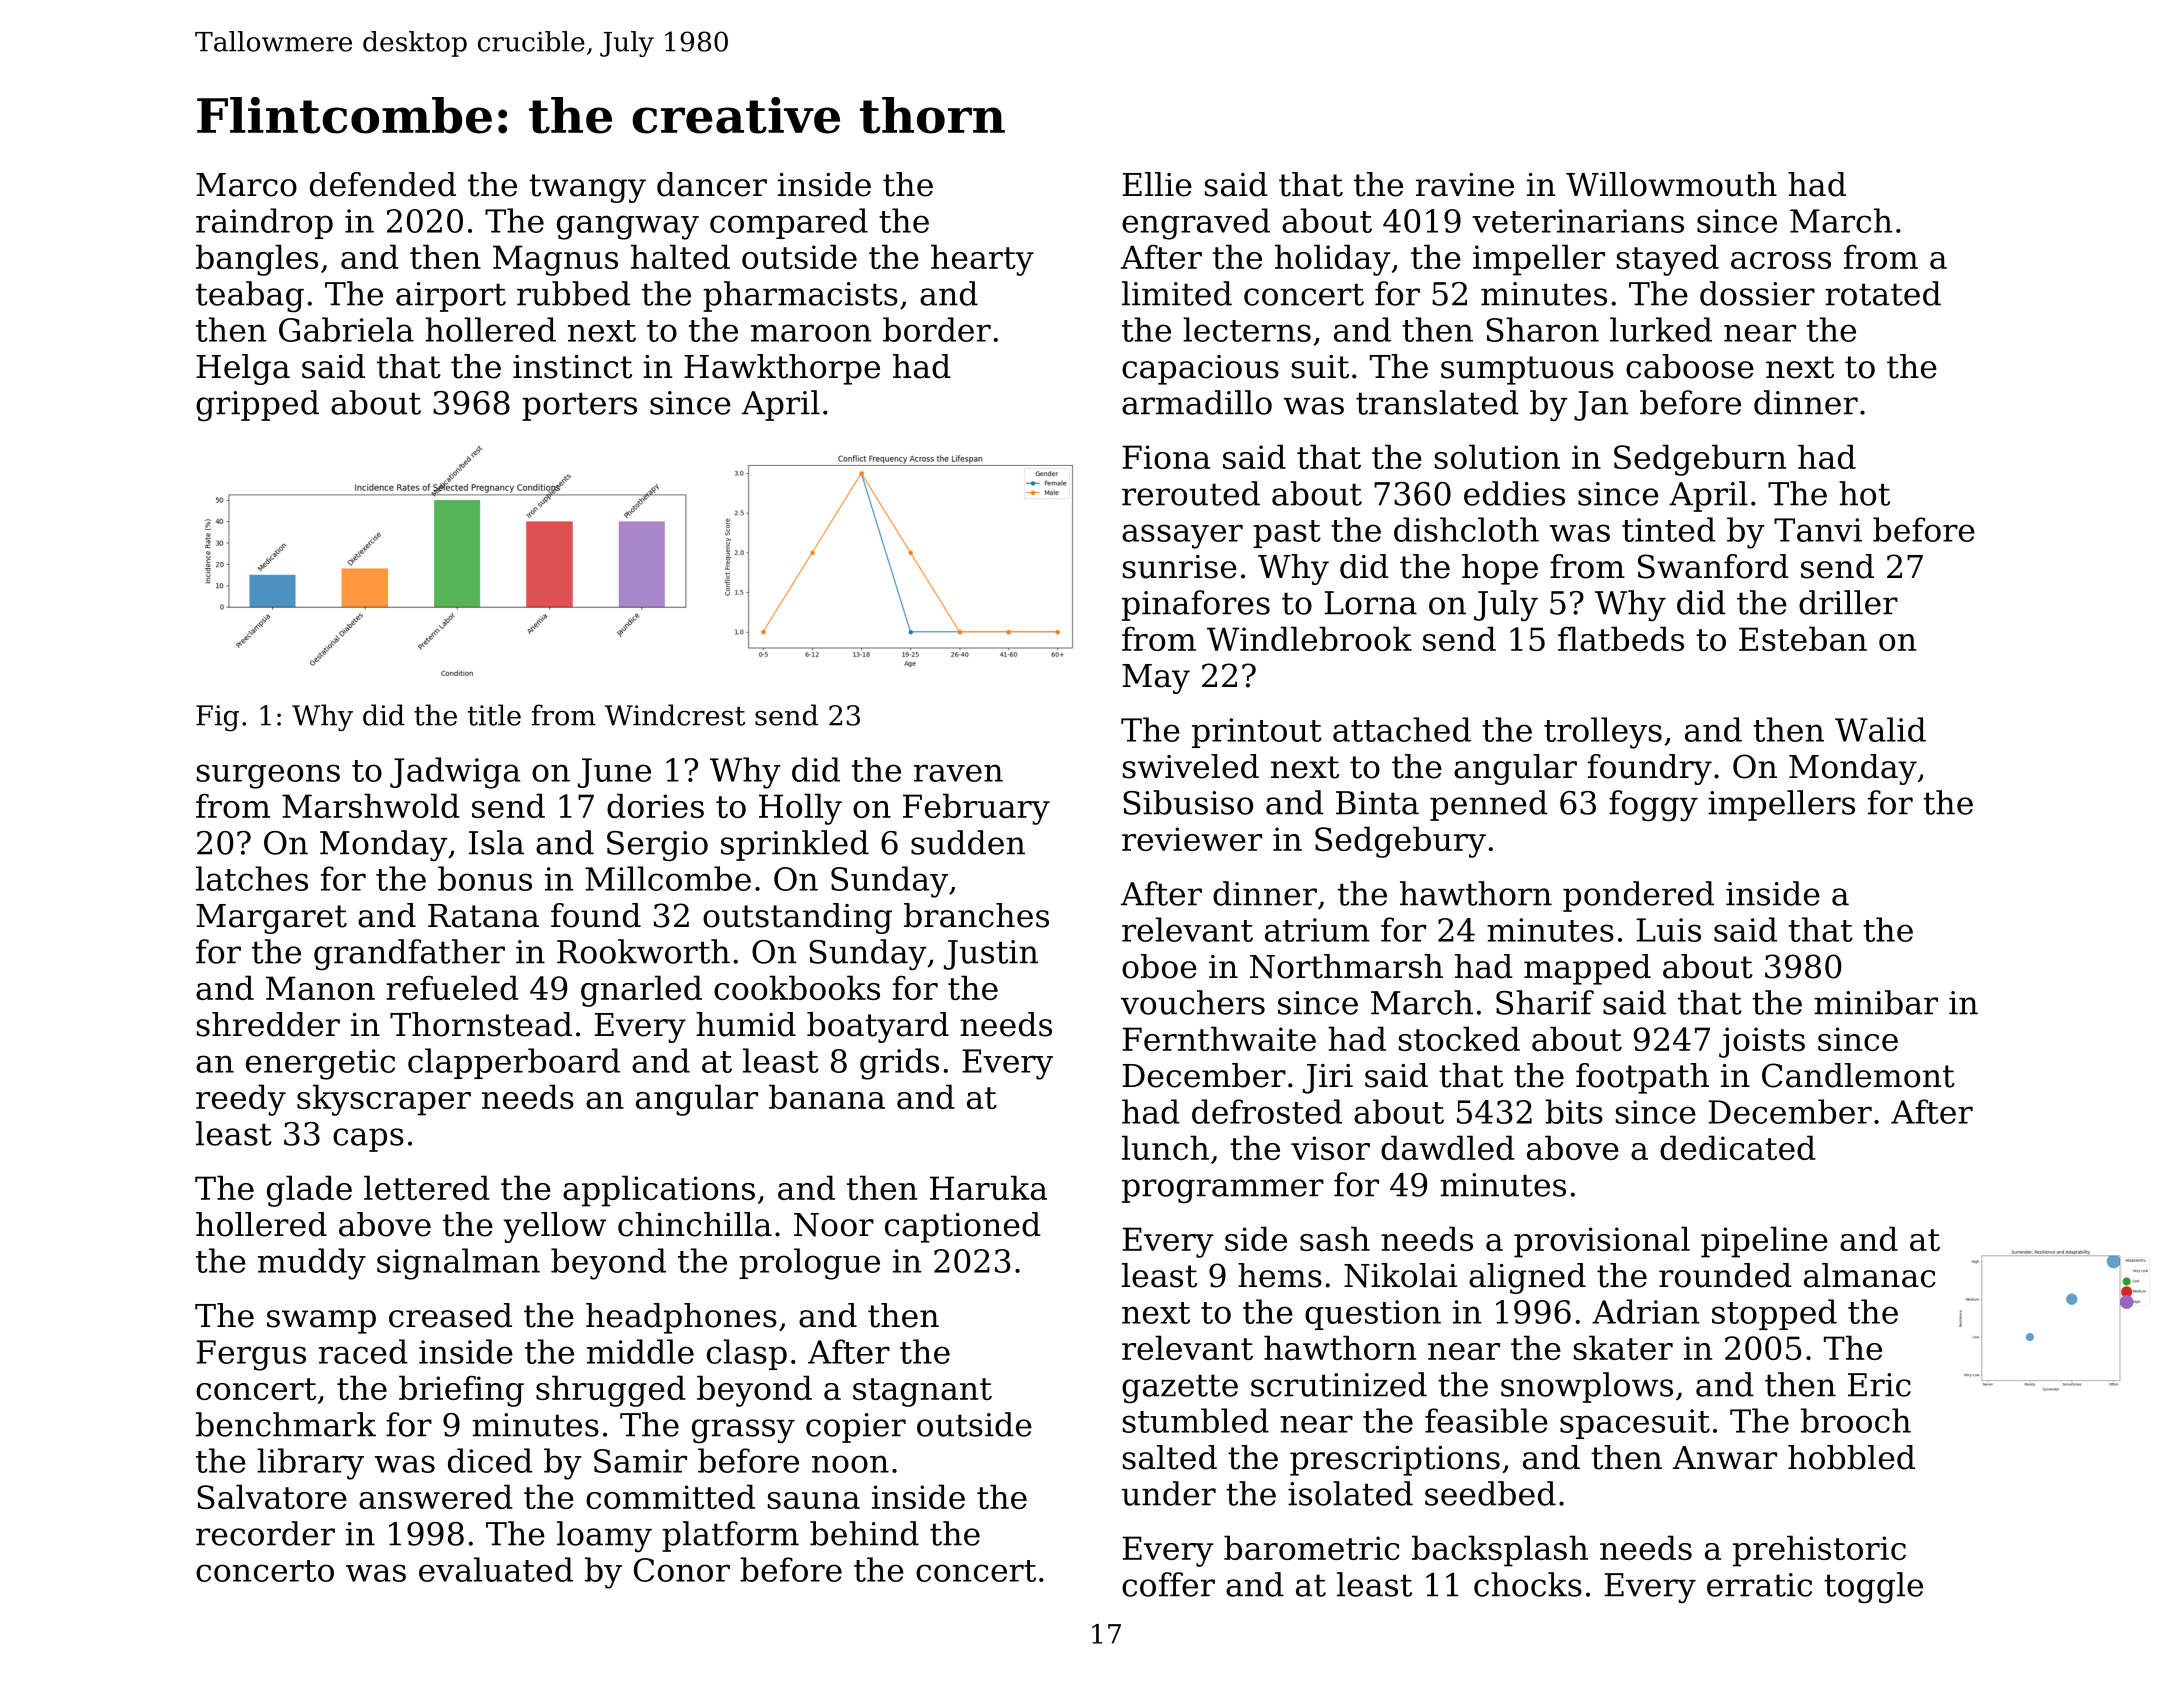  Describe the element at coordinates (800, 809) in the document. I see `Holly` at that location.
